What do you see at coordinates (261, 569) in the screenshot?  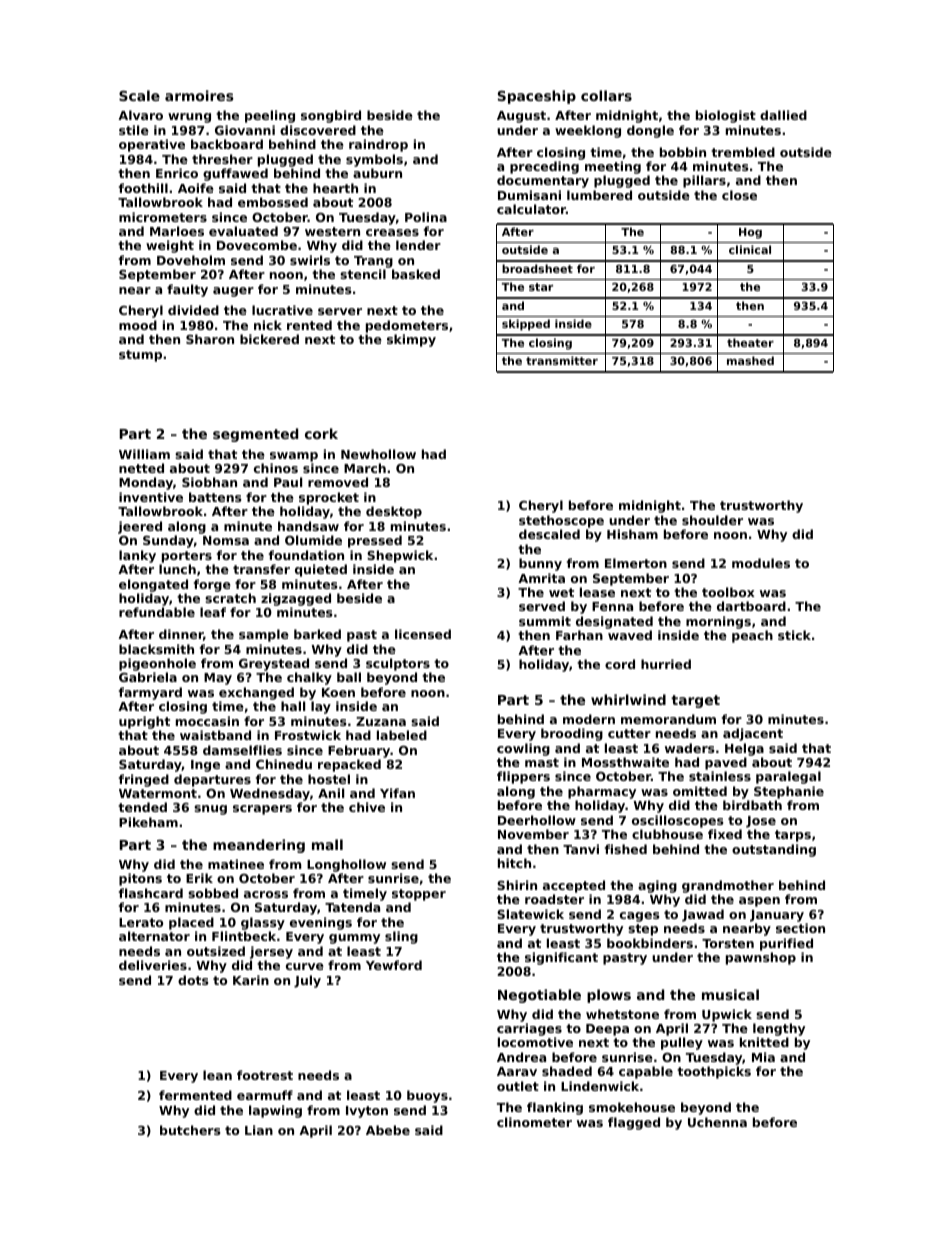 I see `transfer` at bounding box center [261, 569].
